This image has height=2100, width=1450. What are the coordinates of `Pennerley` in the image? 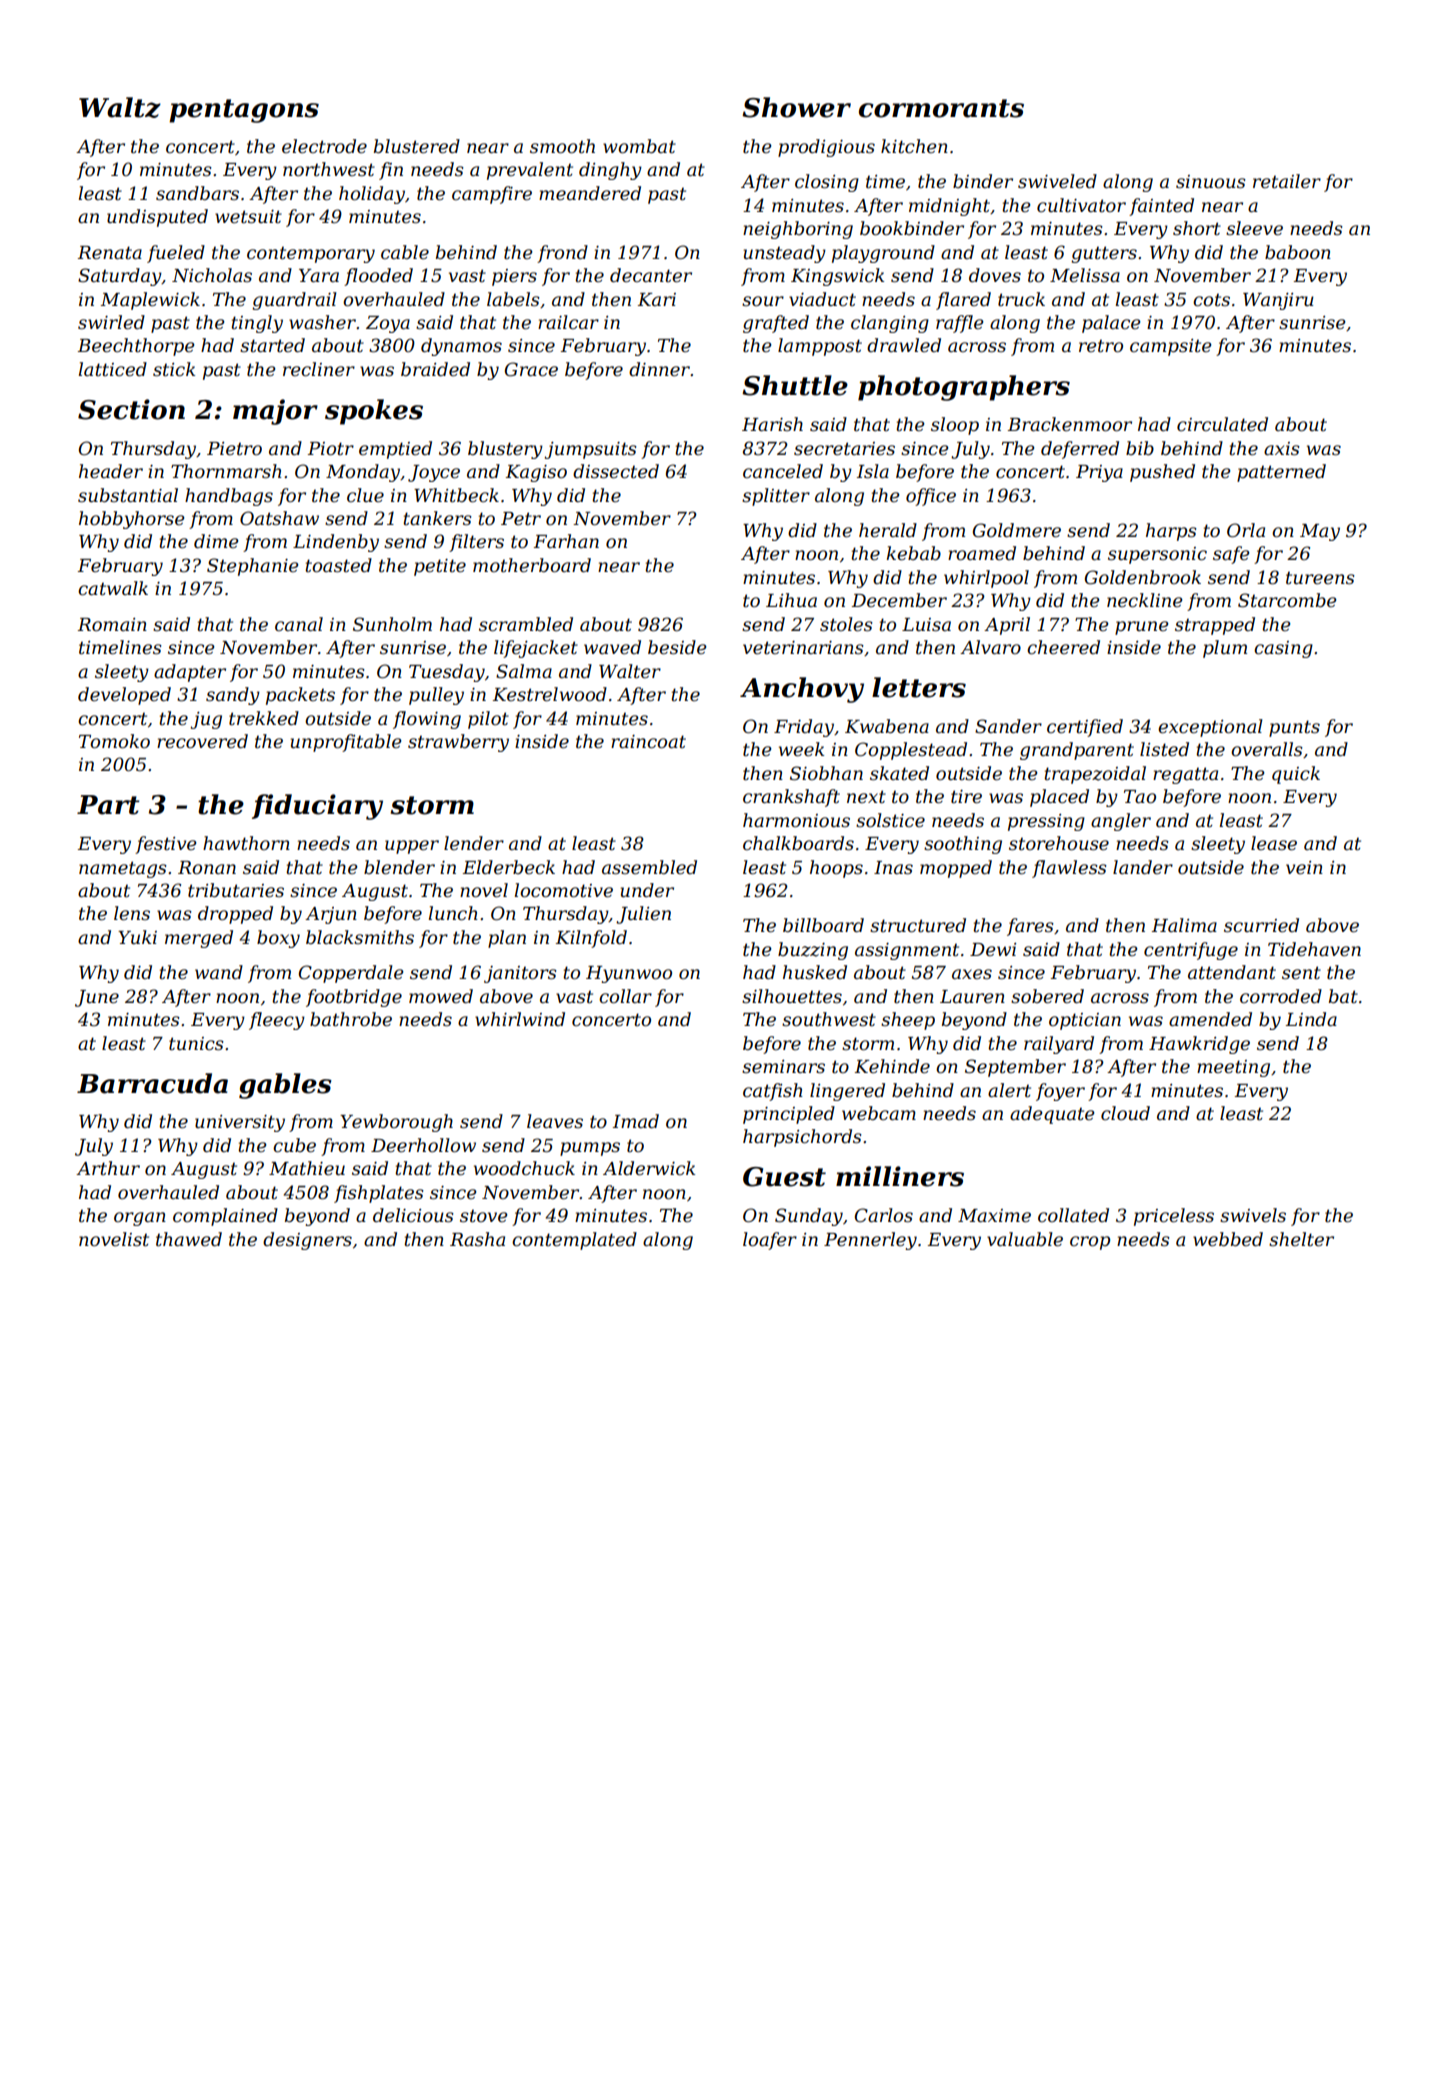 It's located at (870, 1241).
